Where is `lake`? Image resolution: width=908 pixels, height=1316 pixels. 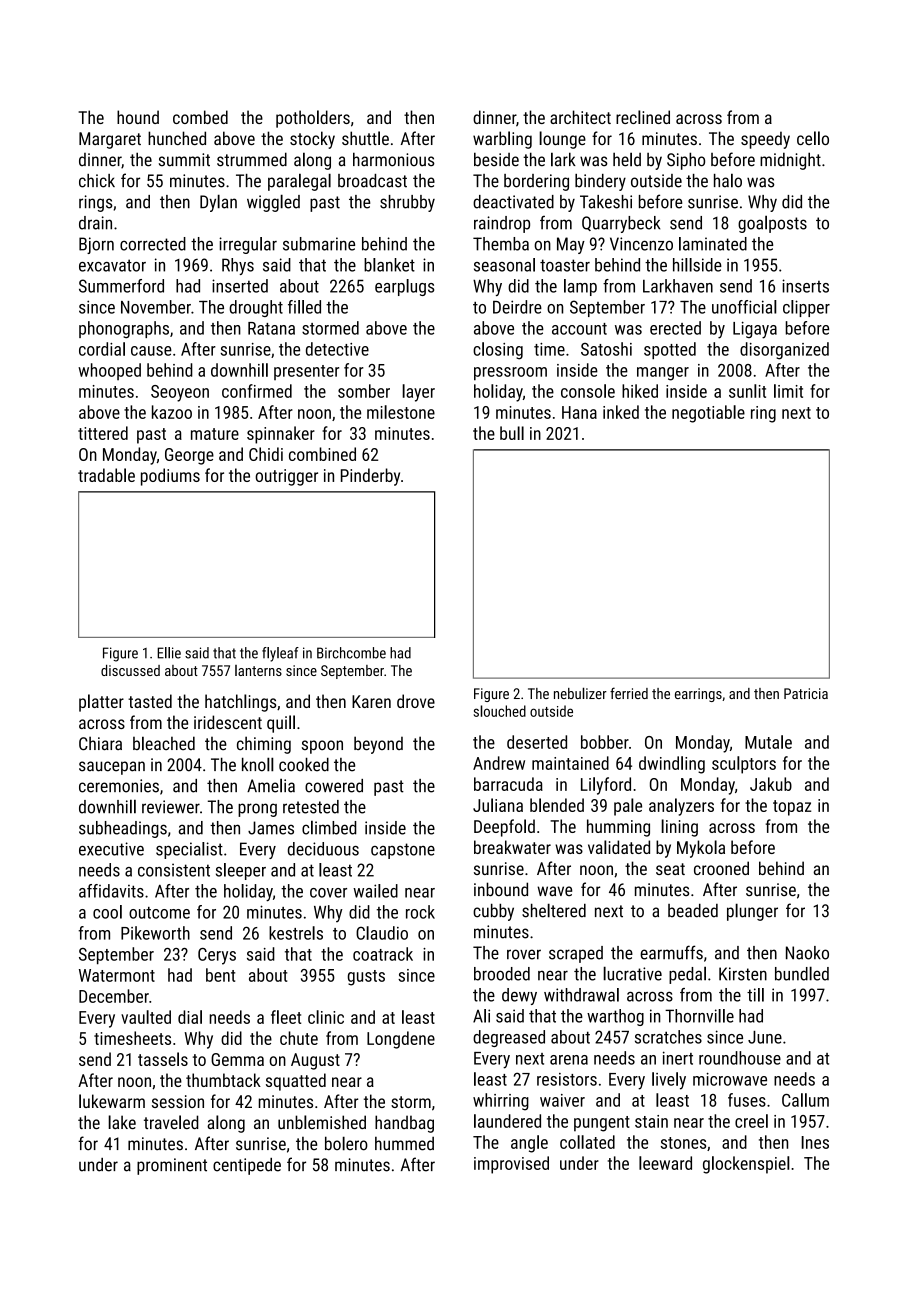
lake is located at coordinates (122, 1122).
